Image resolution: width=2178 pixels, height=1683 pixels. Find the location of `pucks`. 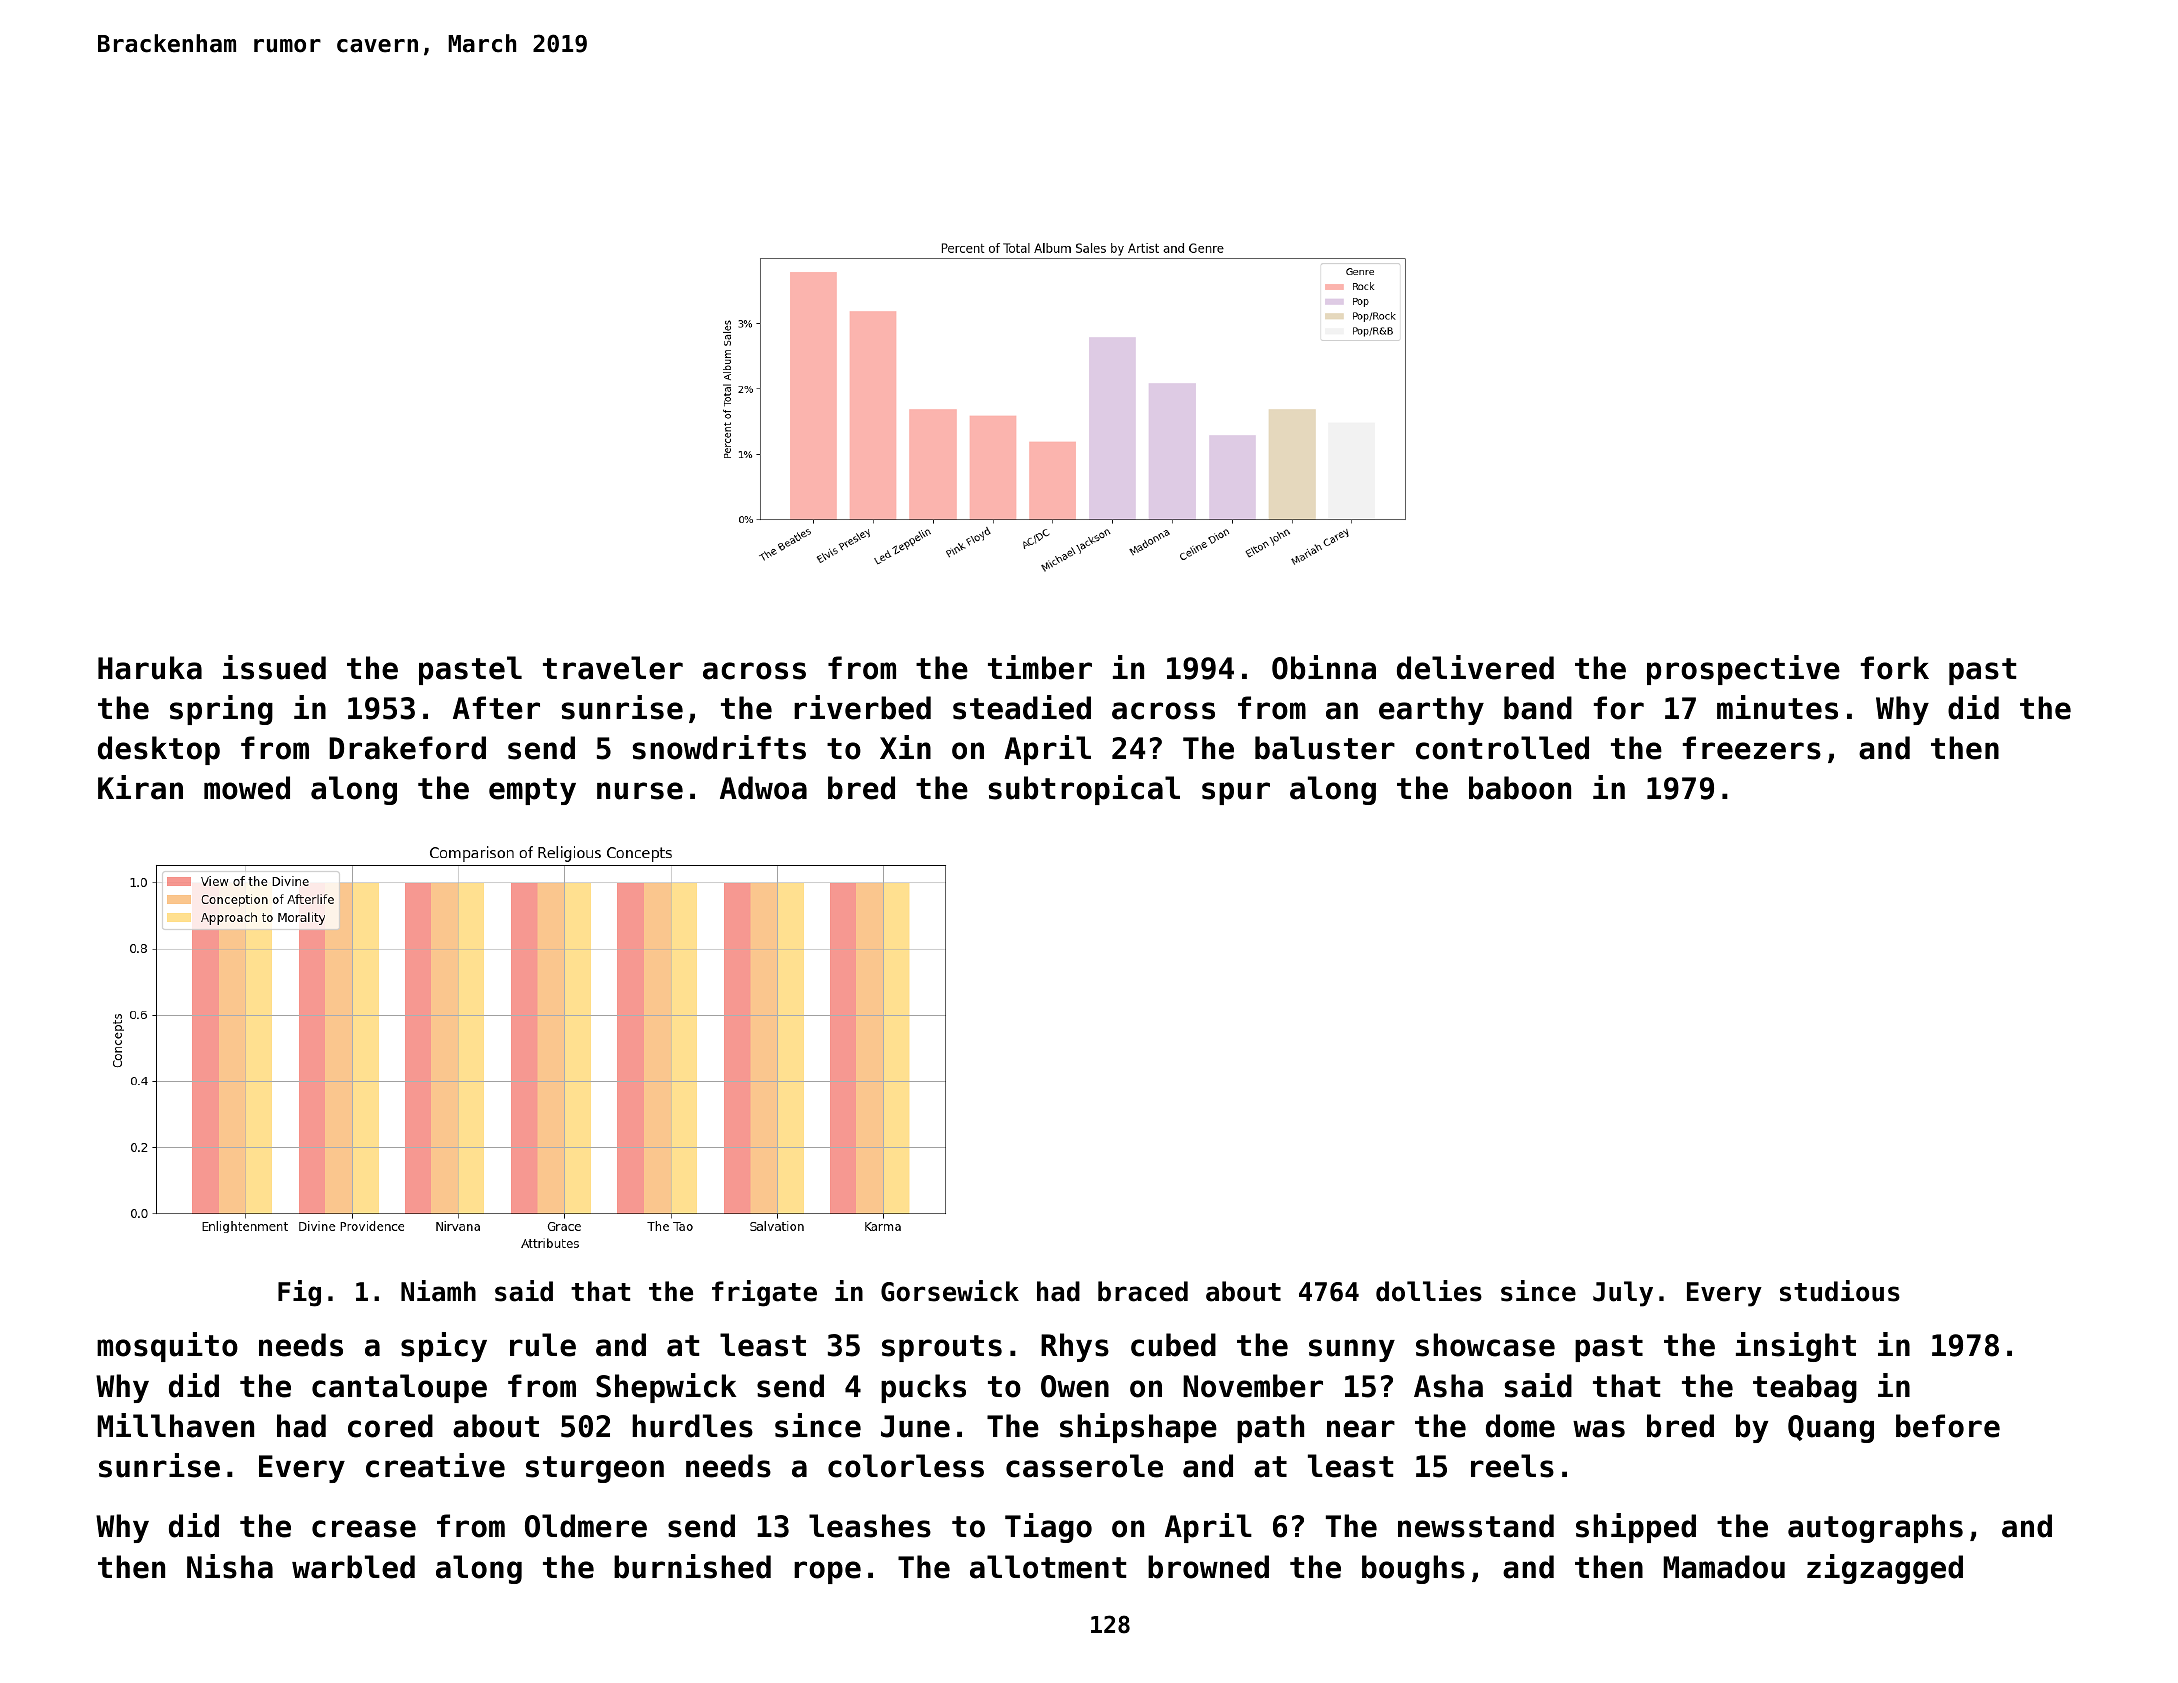

pucks is located at coordinates (923, 1388).
